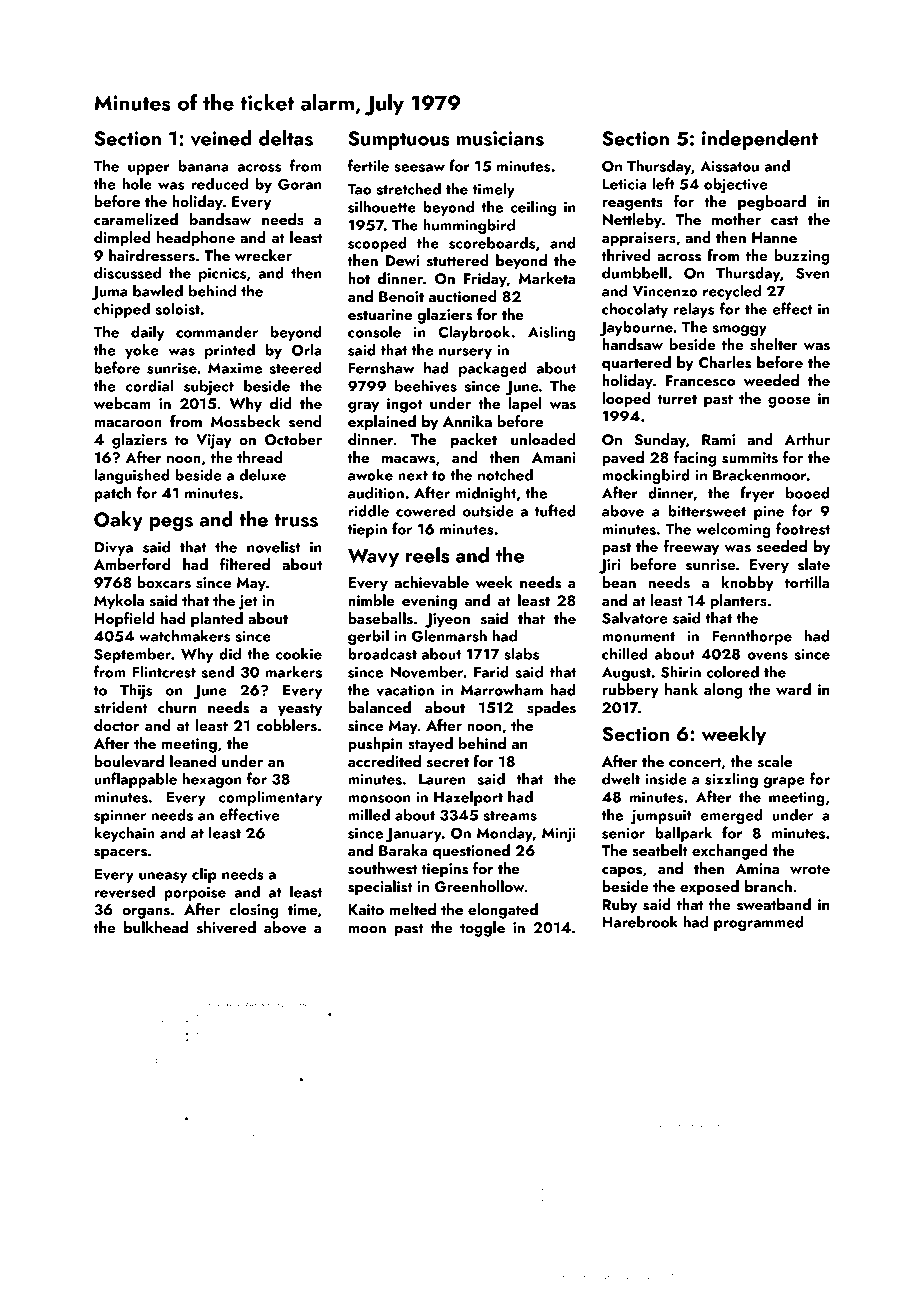  What do you see at coordinates (807, 582) in the screenshot?
I see `tortilla` at bounding box center [807, 582].
